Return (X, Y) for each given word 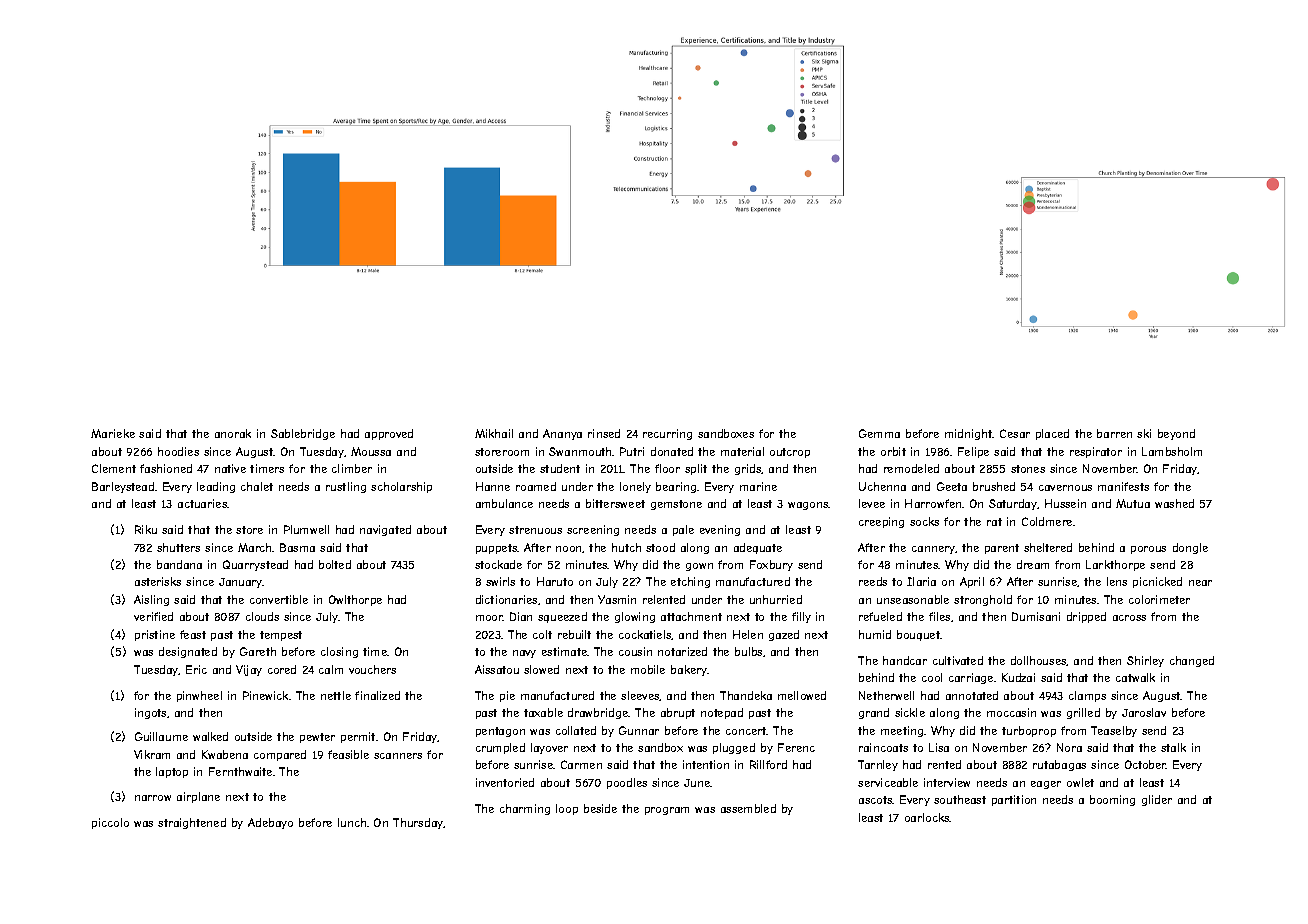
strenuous (535, 530)
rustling (346, 487)
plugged (734, 748)
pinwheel (199, 696)
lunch (352, 822)
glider (1157, 800)
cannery (934, 550)
